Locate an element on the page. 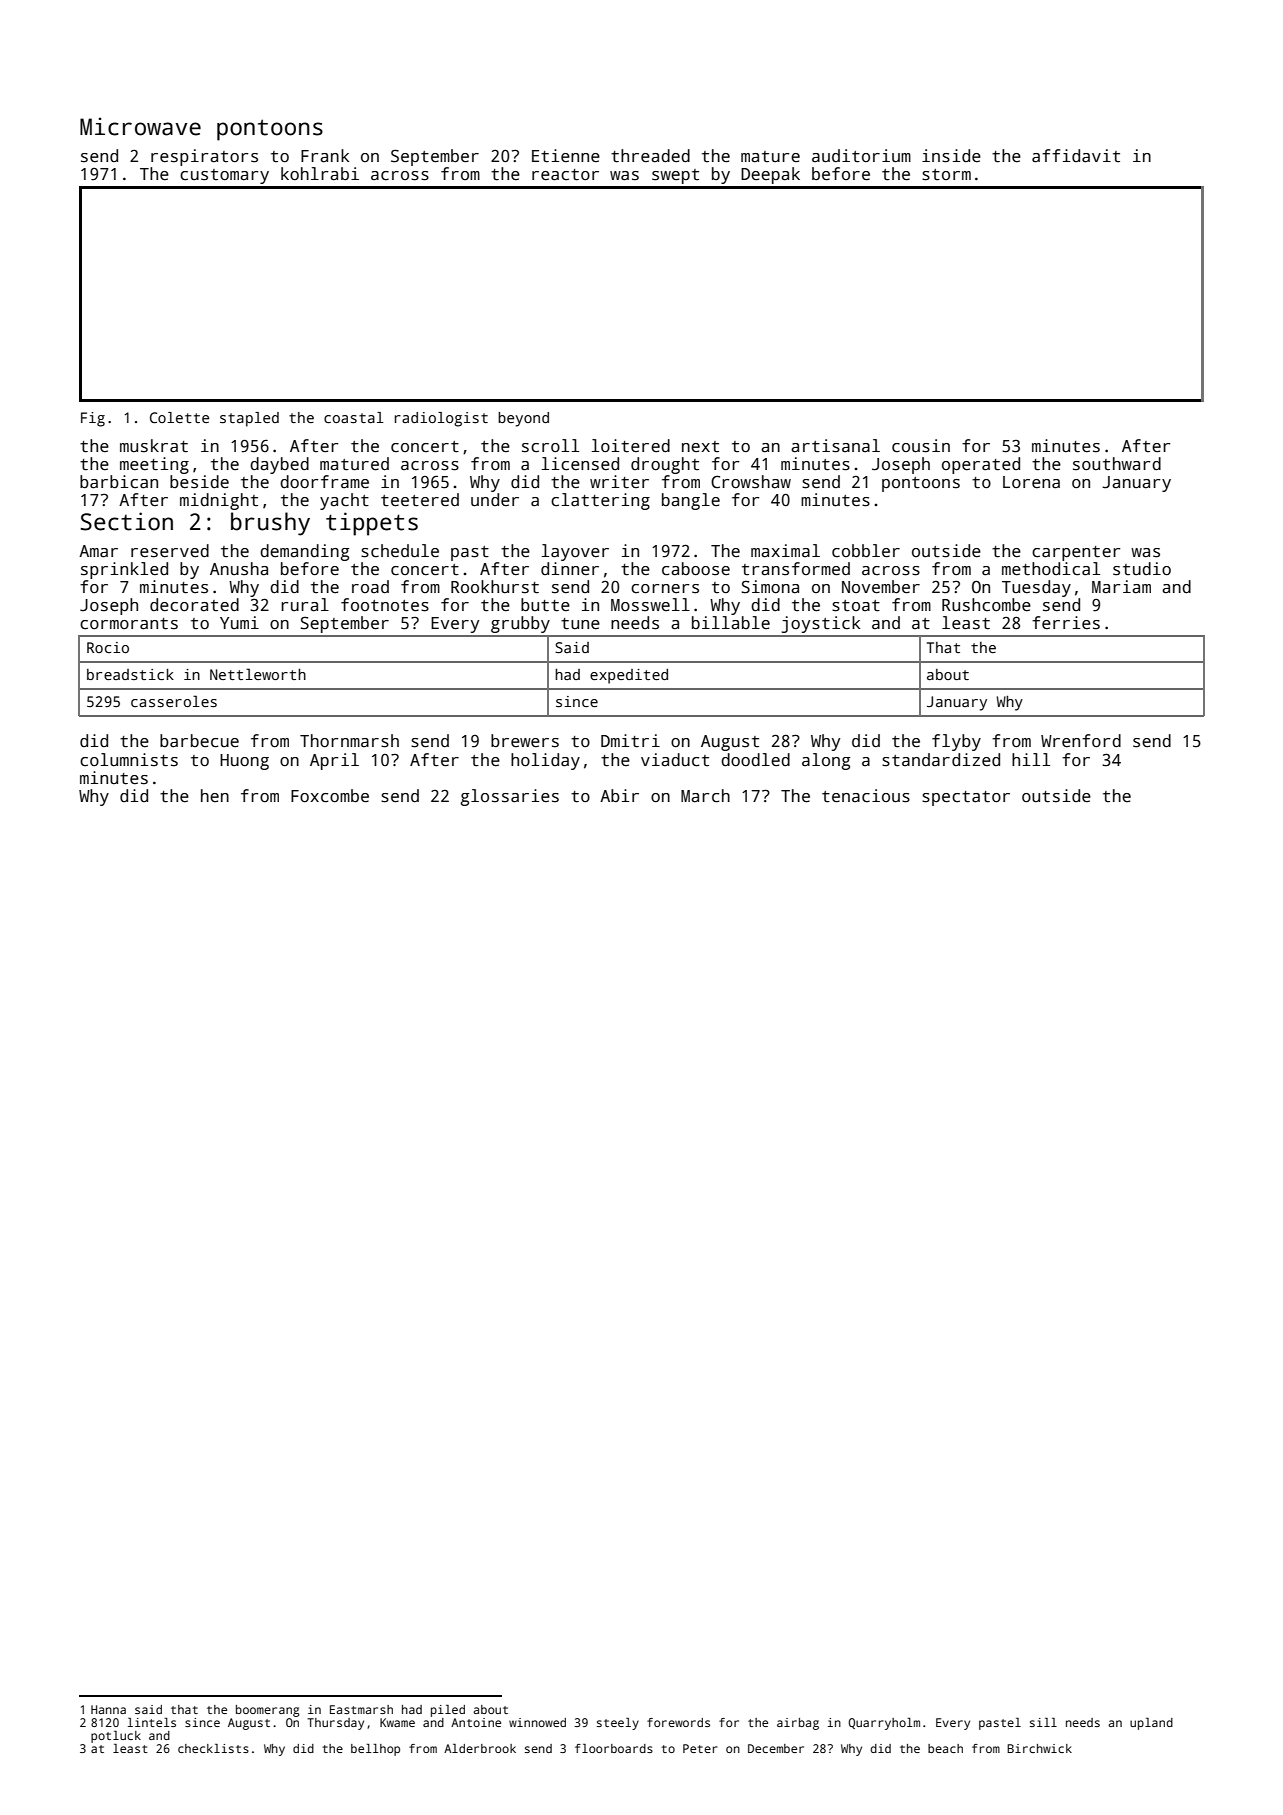 This document has height=1815, width=1283. tenacious is located at coordinates (866, 796).
